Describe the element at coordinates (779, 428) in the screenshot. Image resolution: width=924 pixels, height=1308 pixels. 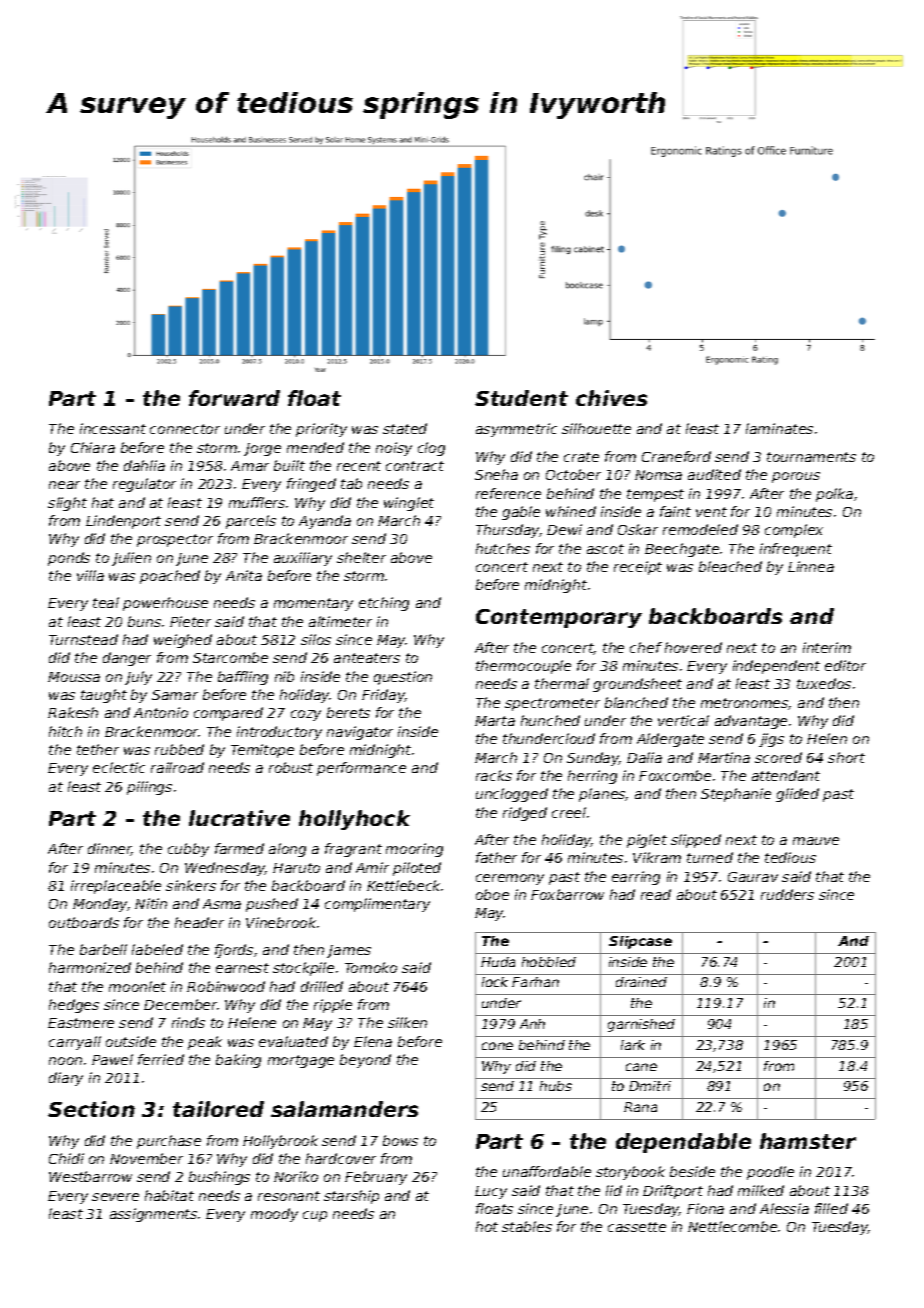
I see `laminates` at that location.
